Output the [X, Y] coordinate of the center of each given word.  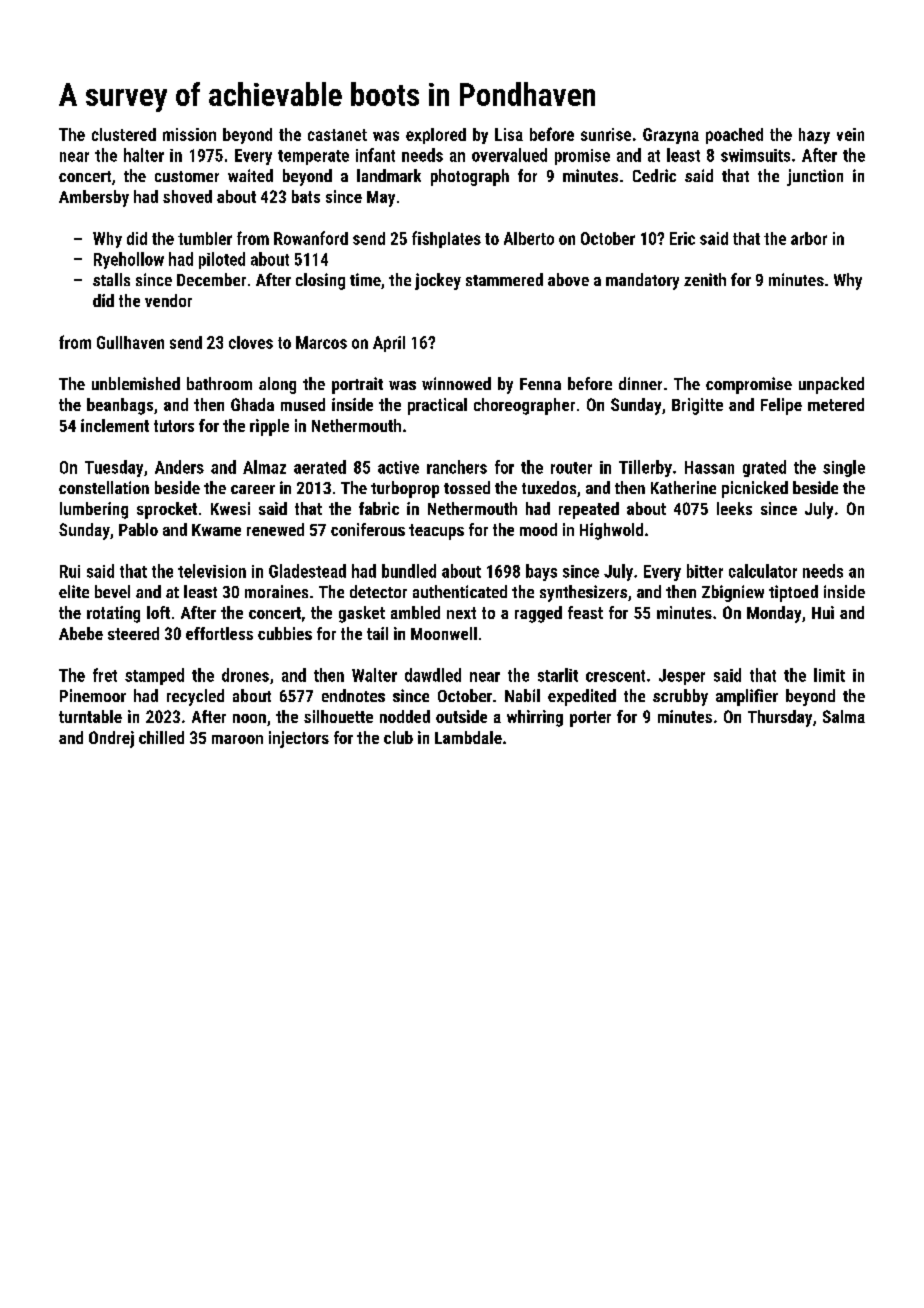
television [212, 571]
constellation [104, 487]
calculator [763, 571]
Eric [682, 238]
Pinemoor [93, 695]
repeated [589, 510]
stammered [504, 279]
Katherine [683, 487]
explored [436, 136]
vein [850, 134]
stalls [111, 279]
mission [189, 134]
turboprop [405, 489]
